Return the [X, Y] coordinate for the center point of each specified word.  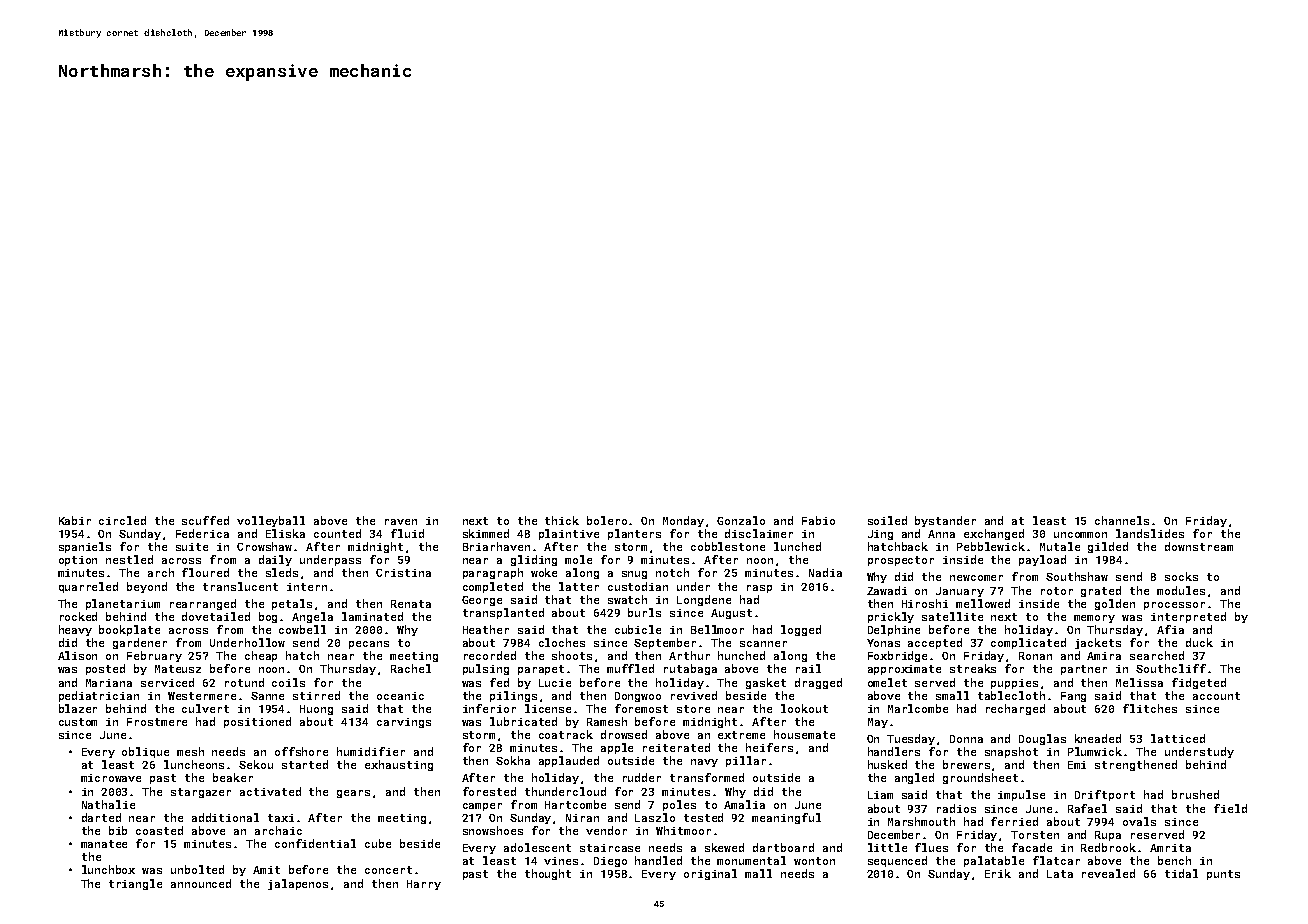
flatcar [1056, 860]
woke [544, 572]
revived [694, 695]
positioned [257, 722]
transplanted [503, 613]
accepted [935, 643]
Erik [998, 873]
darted [101, 817]
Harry [424, 885]
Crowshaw [264, 546]
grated [1101, 591]
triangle [135, 884]
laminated [372, 616]
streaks [973, 668]
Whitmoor [683, 830]
